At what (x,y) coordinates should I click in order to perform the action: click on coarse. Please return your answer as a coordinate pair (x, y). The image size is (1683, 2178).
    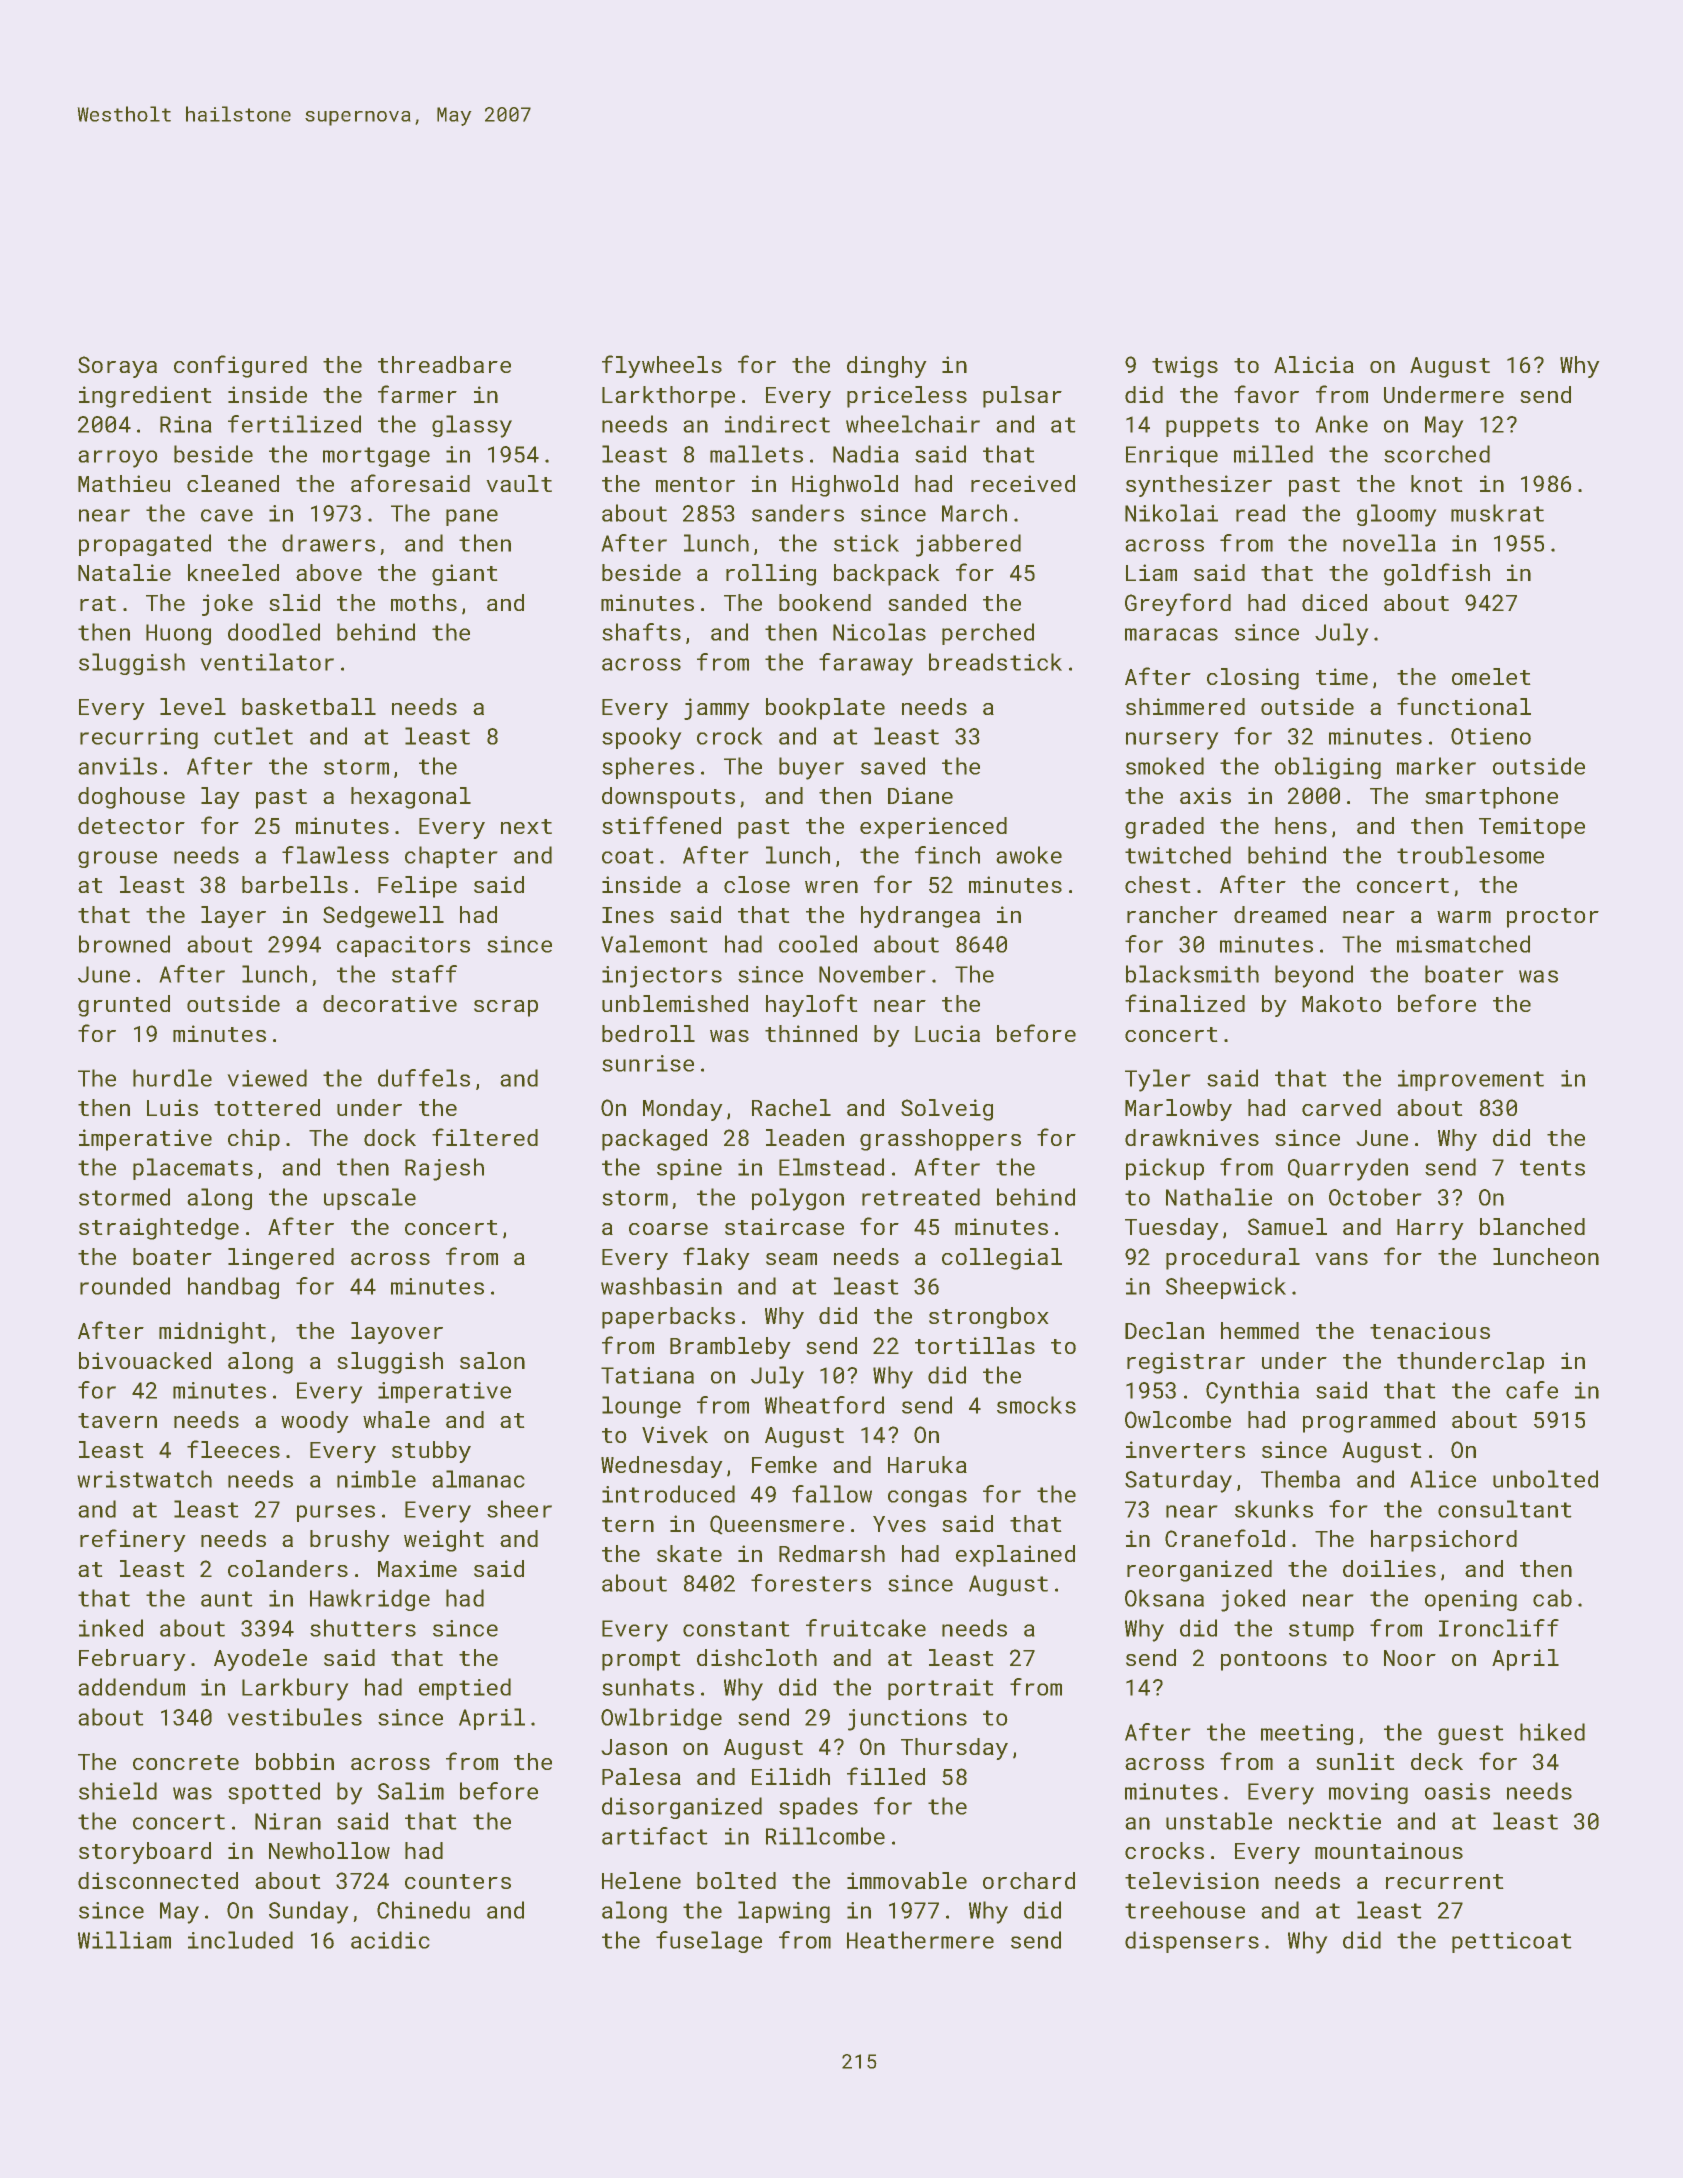
    Looking at the image, I should click on (668, 1229).
